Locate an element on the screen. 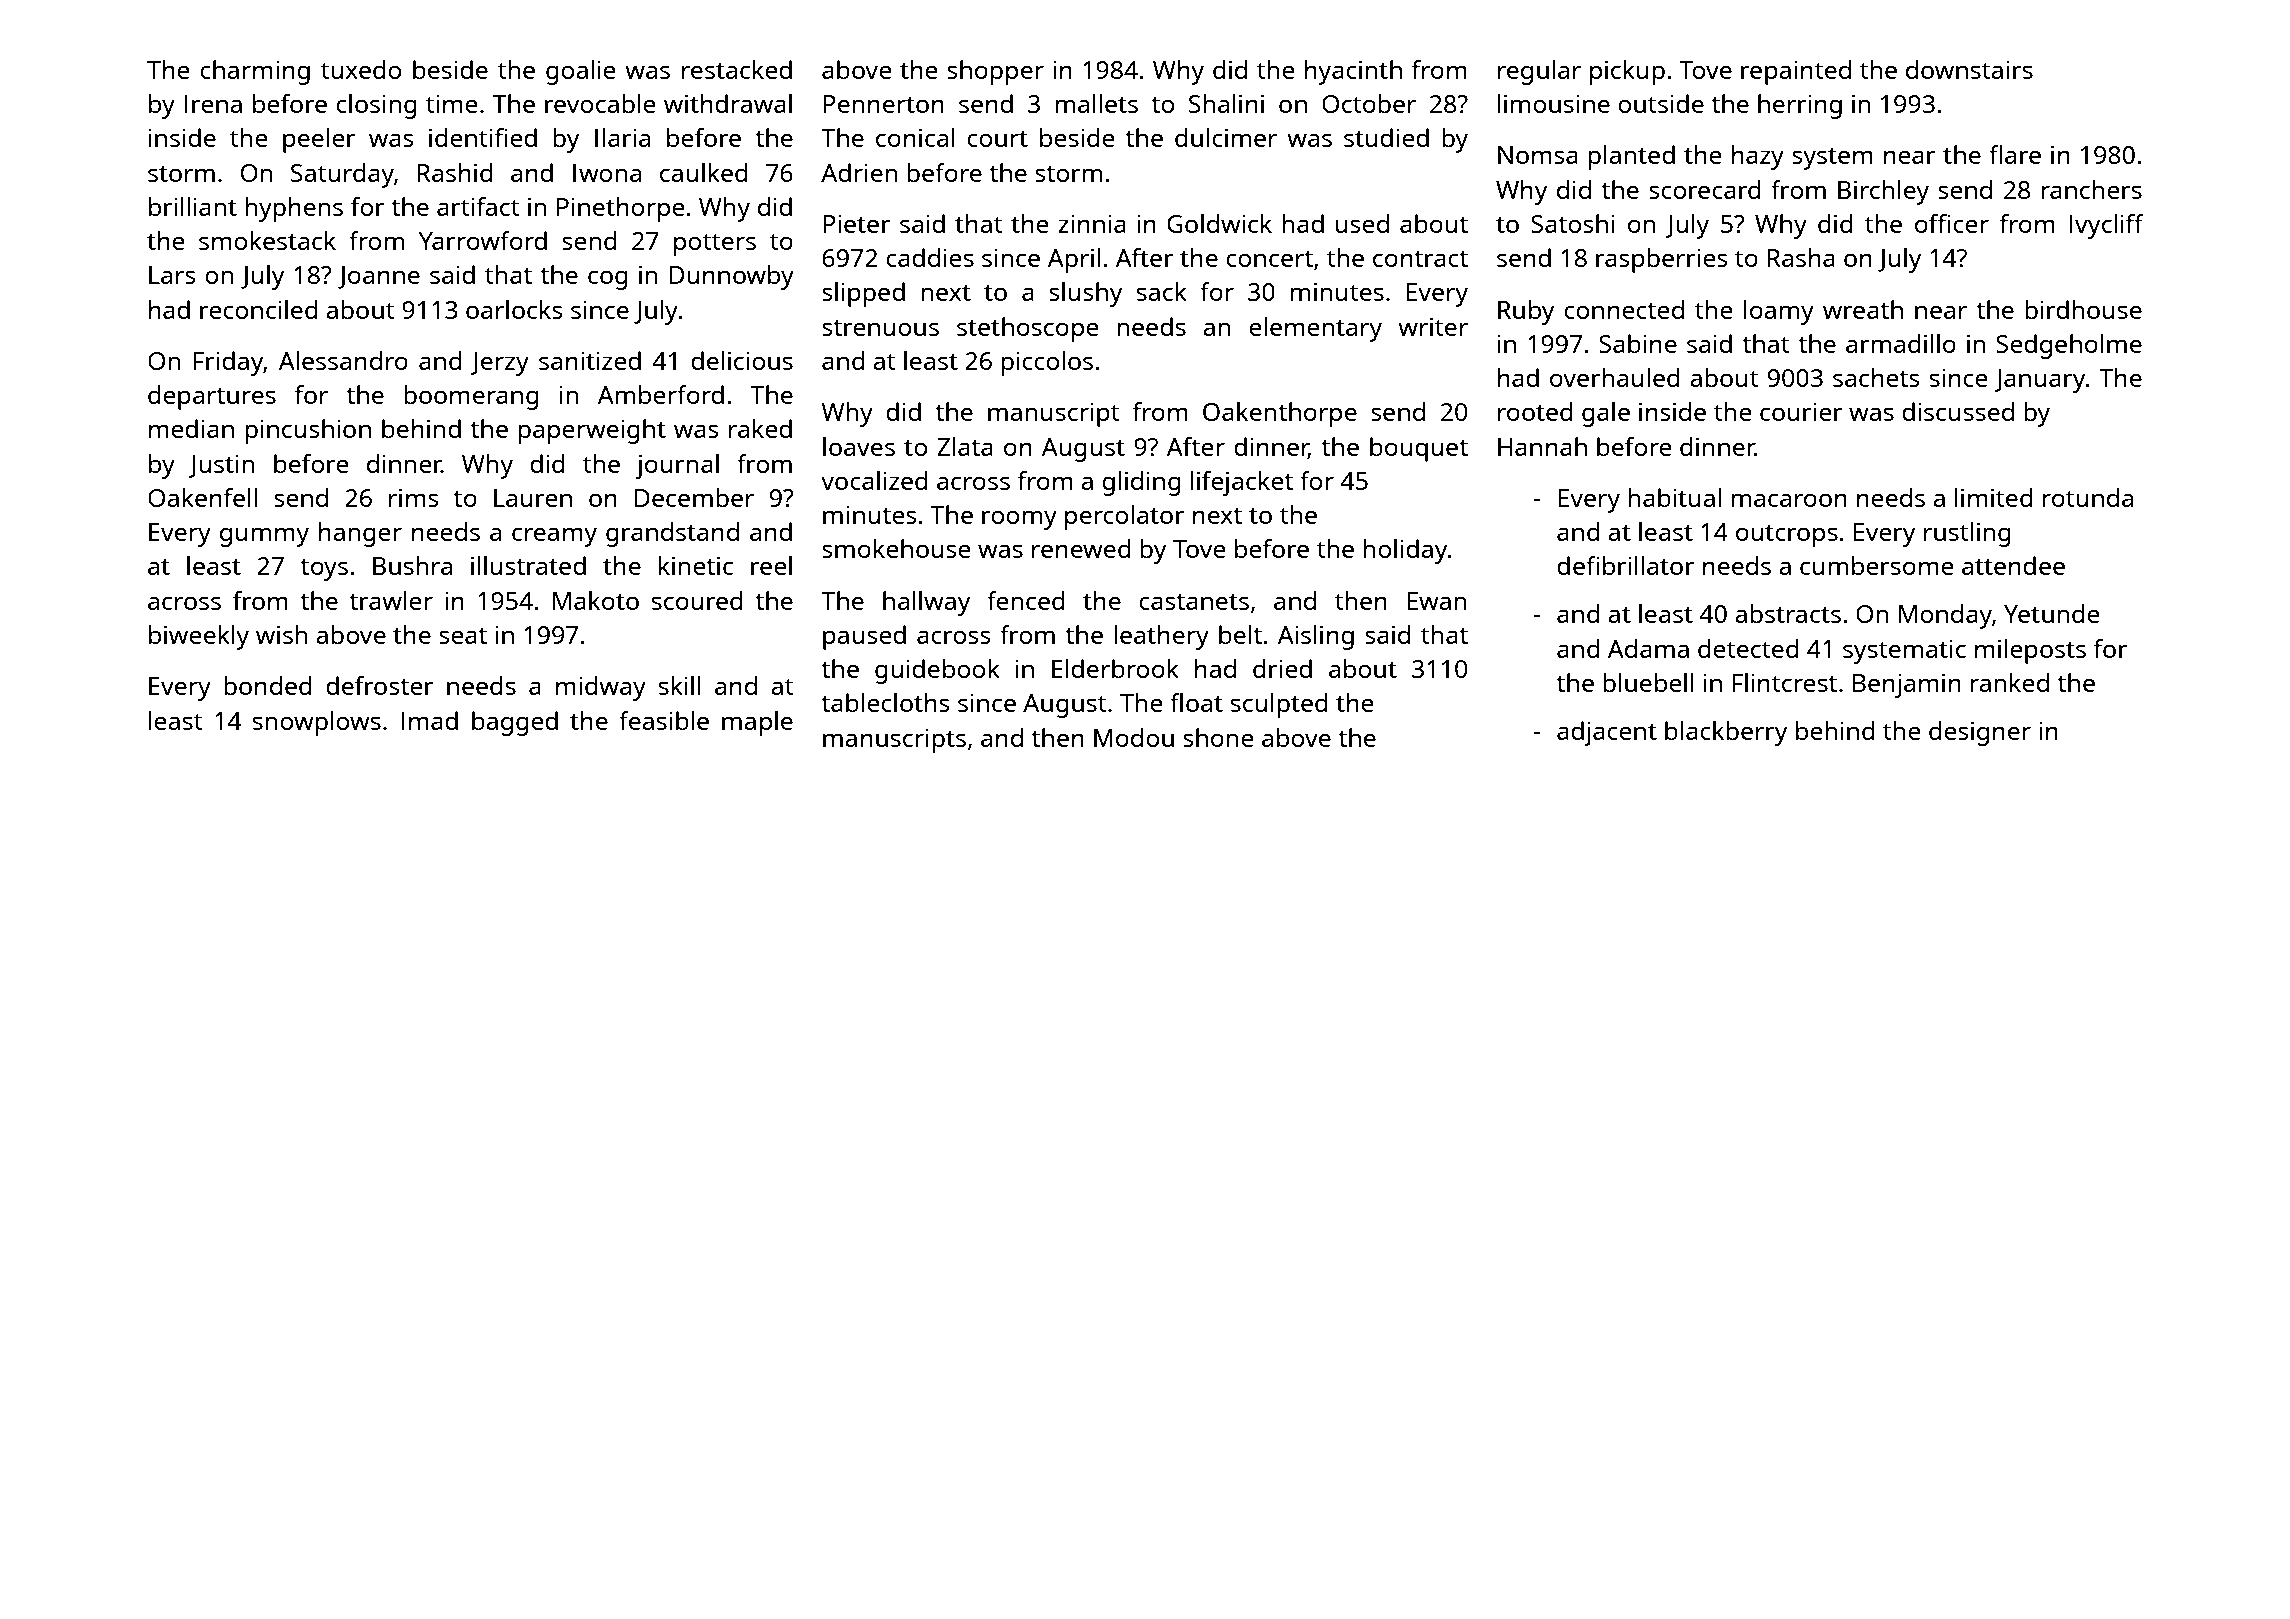 This screenshot has width=2290, height=1619. creamy is located at coordinates (554, 537).
